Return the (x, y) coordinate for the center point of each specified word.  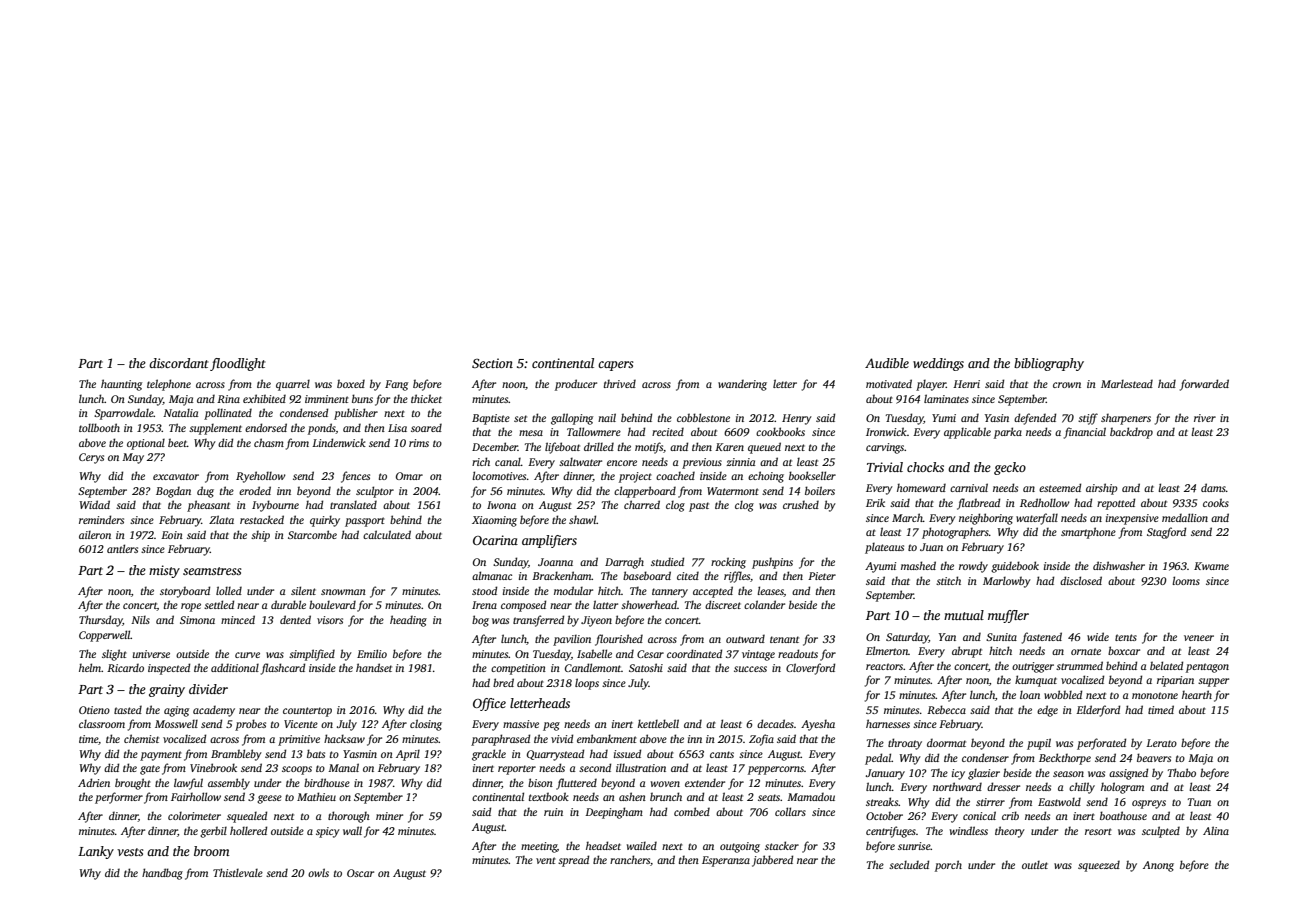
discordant (179, 363)
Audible (887, 363)
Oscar (360, 873)
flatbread (978, 504)
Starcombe (312, 534)
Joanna (555, 562)
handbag (162, 874)
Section (492, 363)
